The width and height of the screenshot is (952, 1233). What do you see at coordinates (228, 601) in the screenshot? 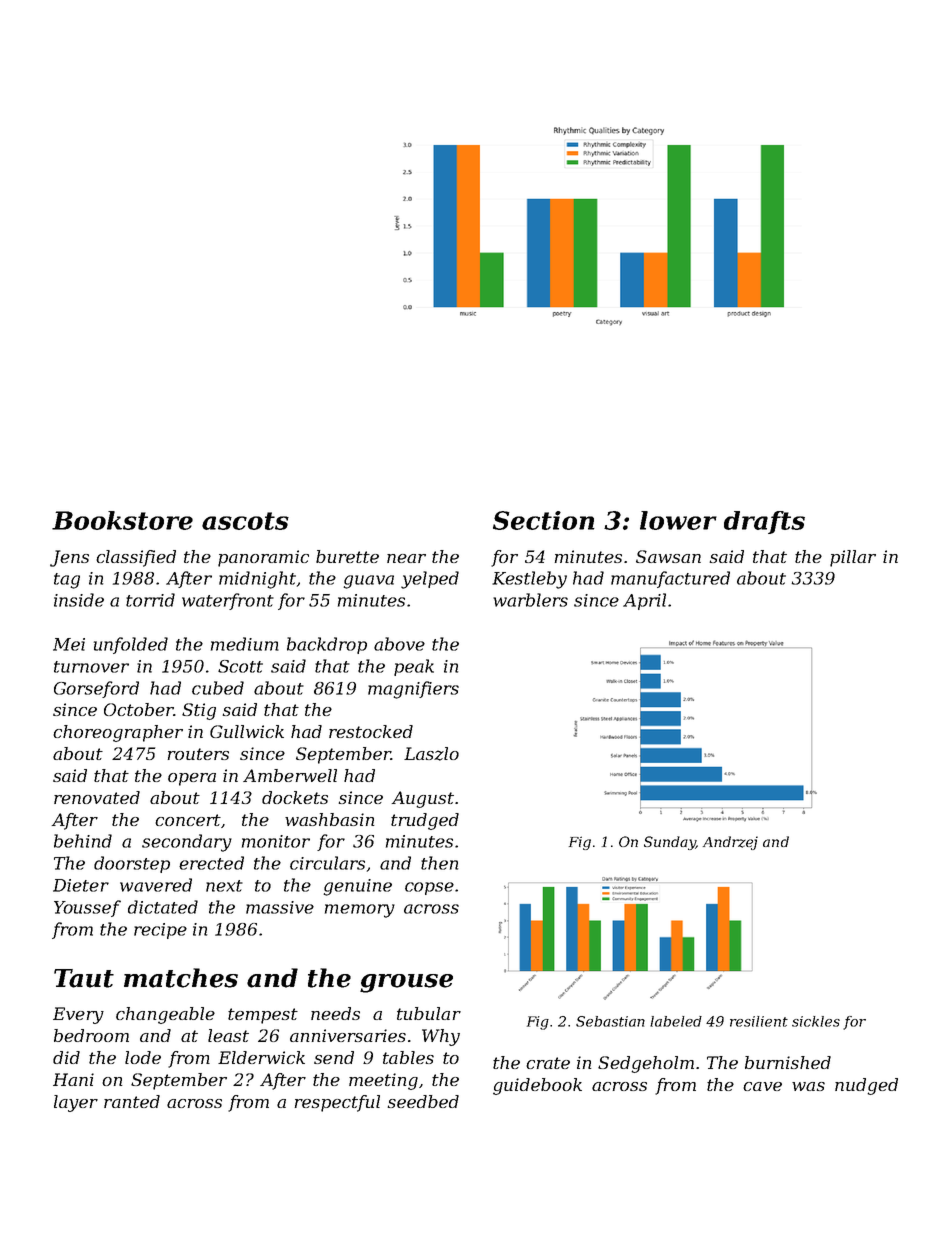
I see `waterfront` at bounding box center [228, 601].
